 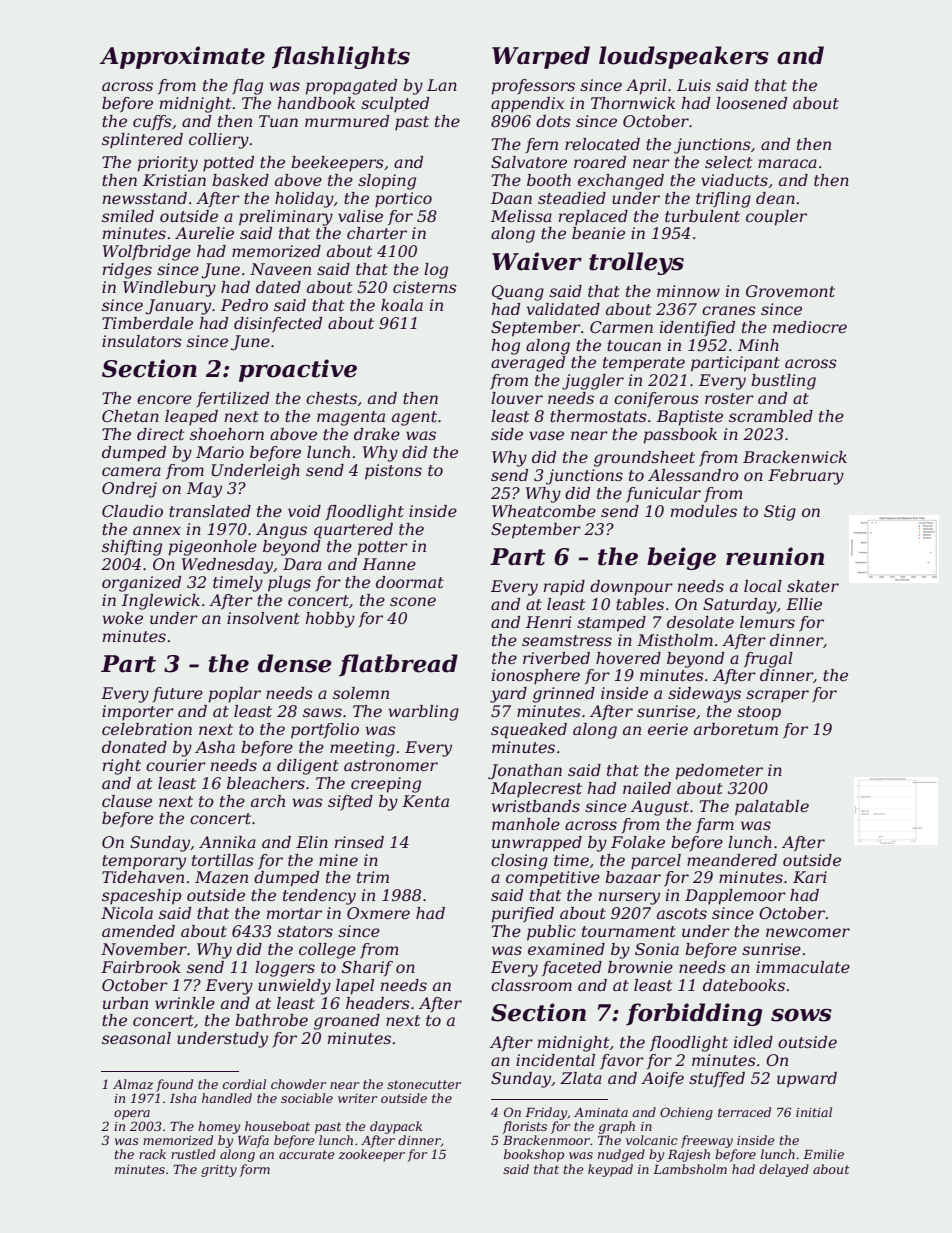 What do you see at coordinates (717, 1080) in the image?
I see `stuffed` at bounding box center [717, 1080].
